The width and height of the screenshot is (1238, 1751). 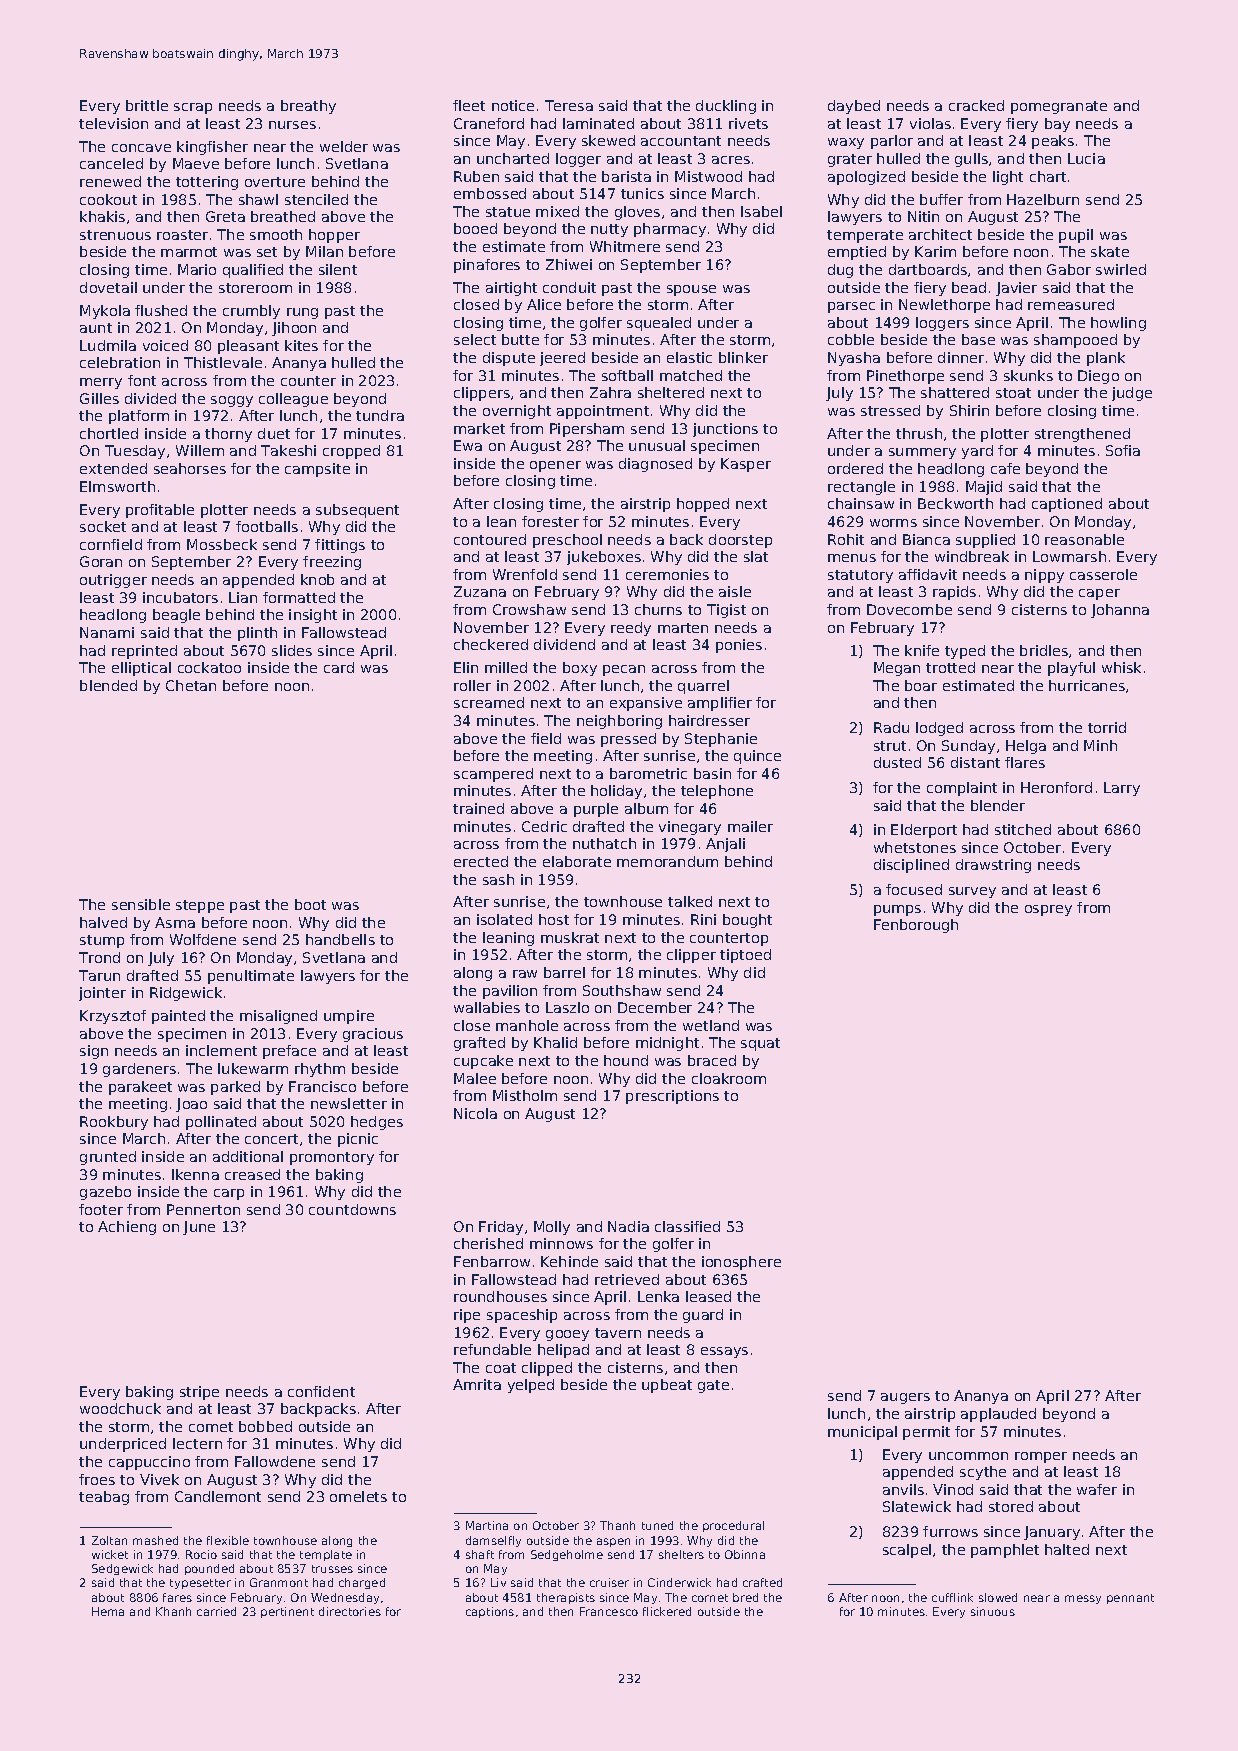 I want to click on Nanami, so click(x=107, y=632).
